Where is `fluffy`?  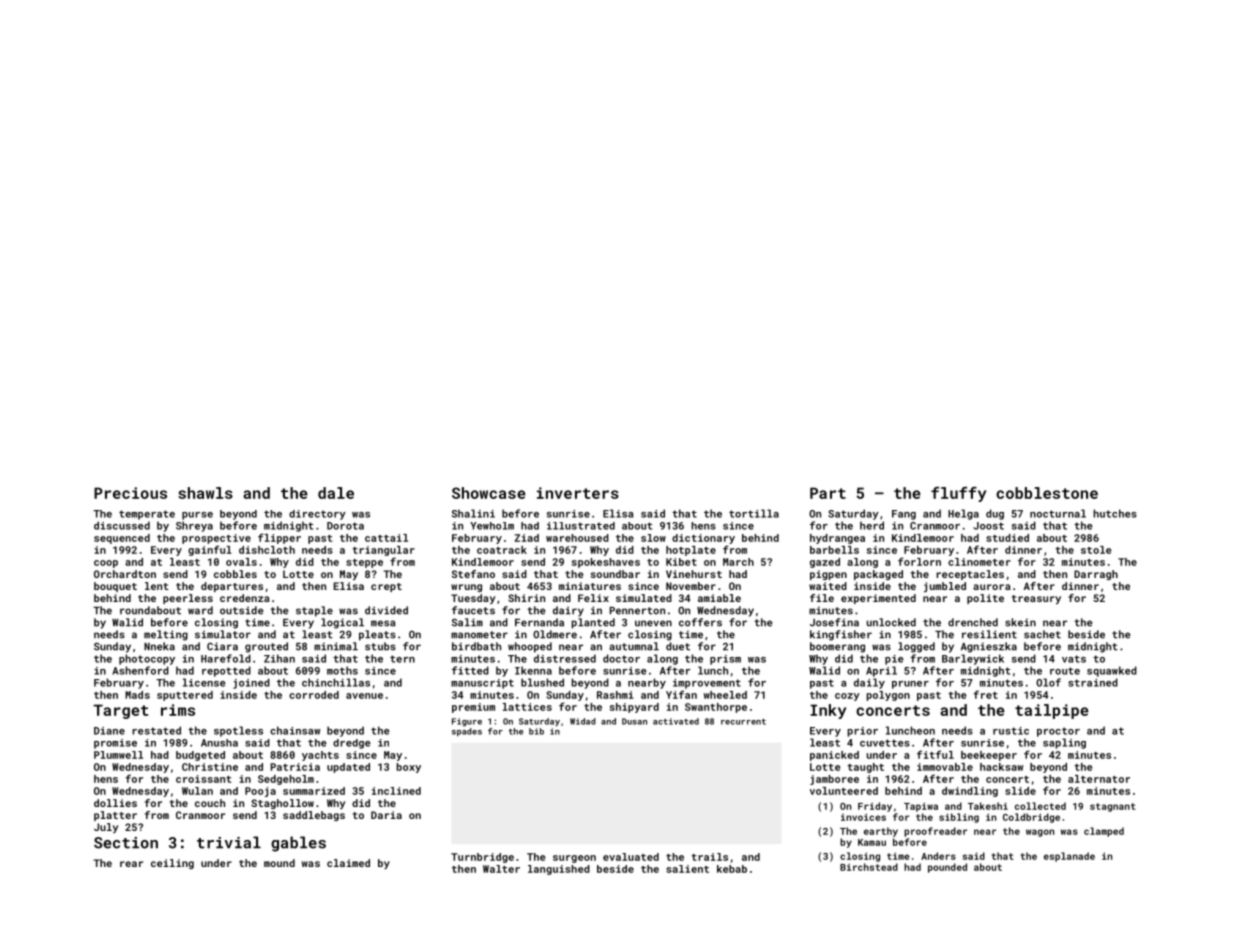 fluffy is located at coordinates (958, 494).
